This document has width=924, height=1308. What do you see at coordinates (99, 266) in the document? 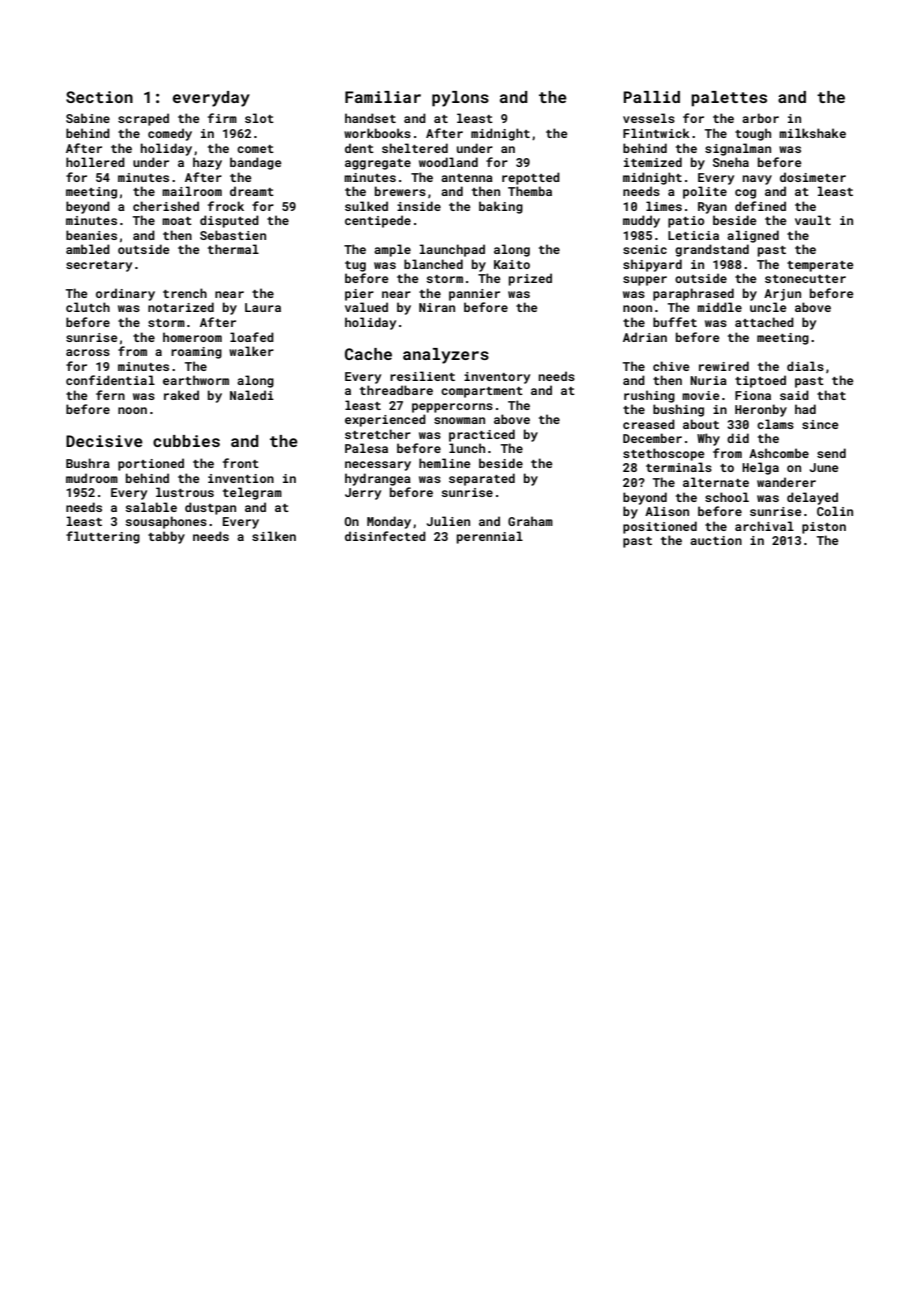
I see `secretary` at bounding box center [99, 266].
